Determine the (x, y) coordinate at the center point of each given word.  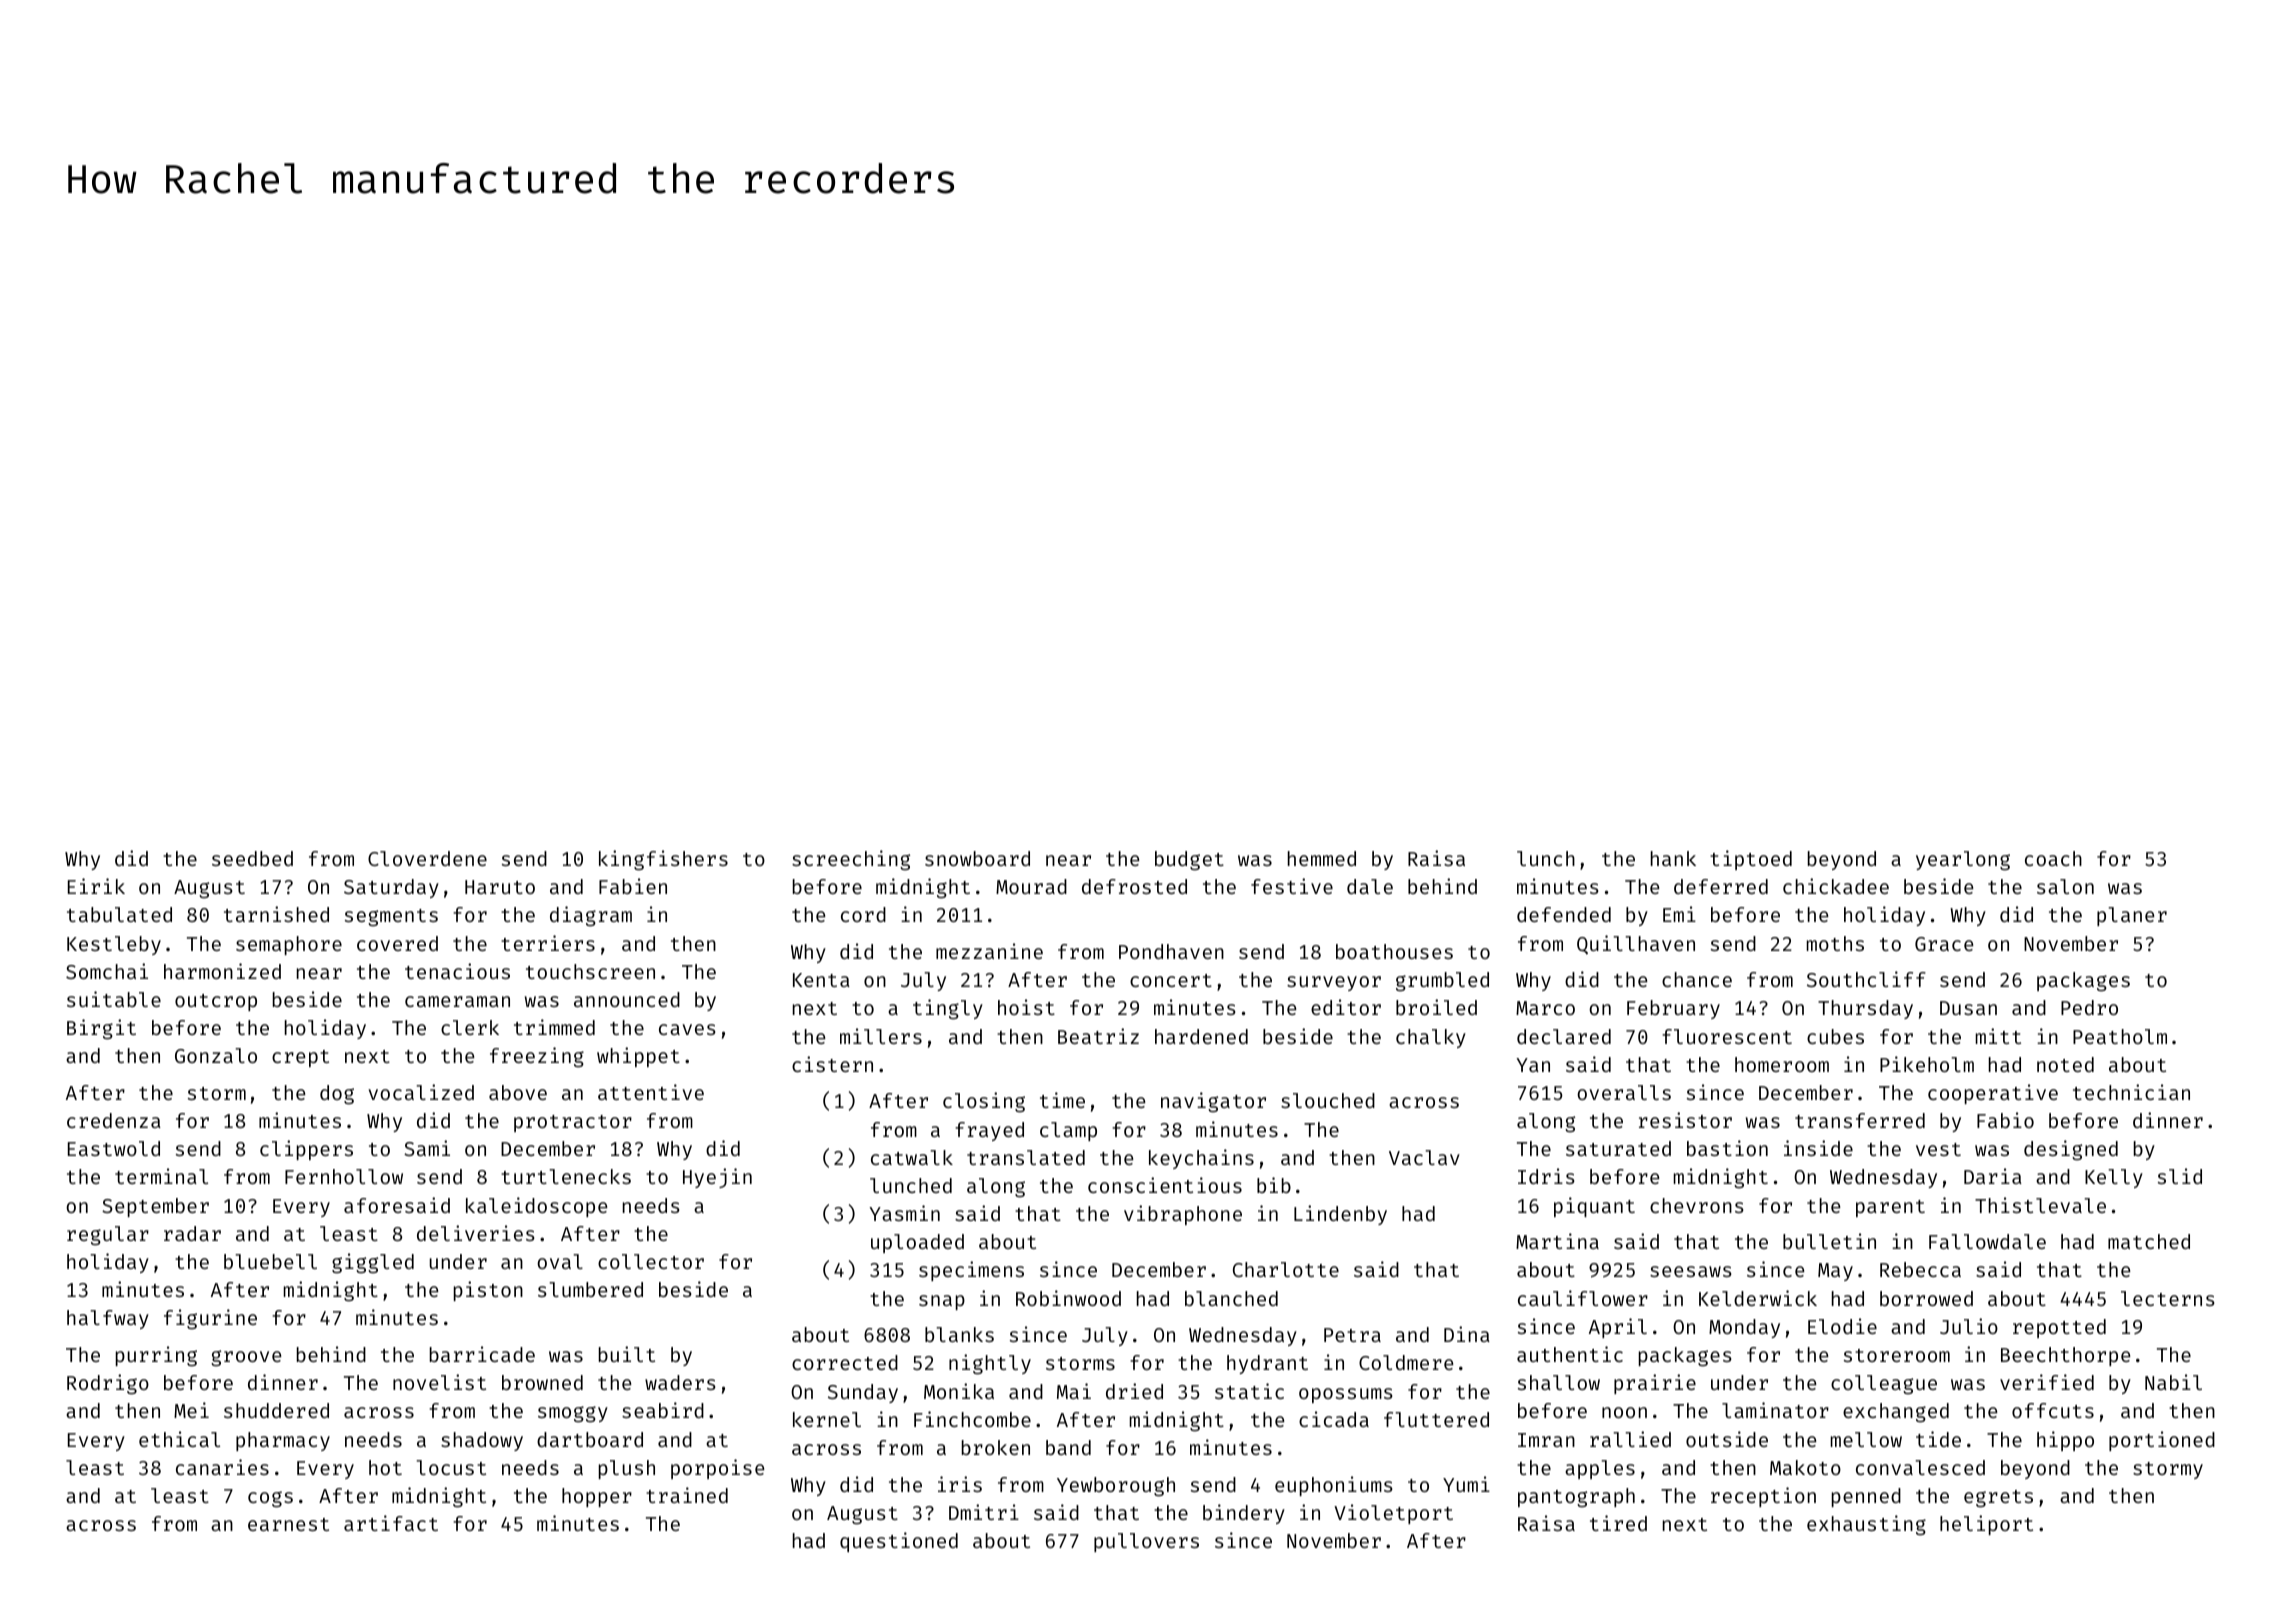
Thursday (1865, 1009)
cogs (270, 1499)
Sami (427, 1148)
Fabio (2005, 1120)
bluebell (270, 1261)
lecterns (2168, 1298)
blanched (1231, 1298)
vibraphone (1183, 1215)
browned (542, 1382)
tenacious (457, 971)
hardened (1201, 1036)
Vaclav (1424, 1157)
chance (1697, 979)
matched (2149, 1241)
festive (1292, 886)
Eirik (96, 886)
